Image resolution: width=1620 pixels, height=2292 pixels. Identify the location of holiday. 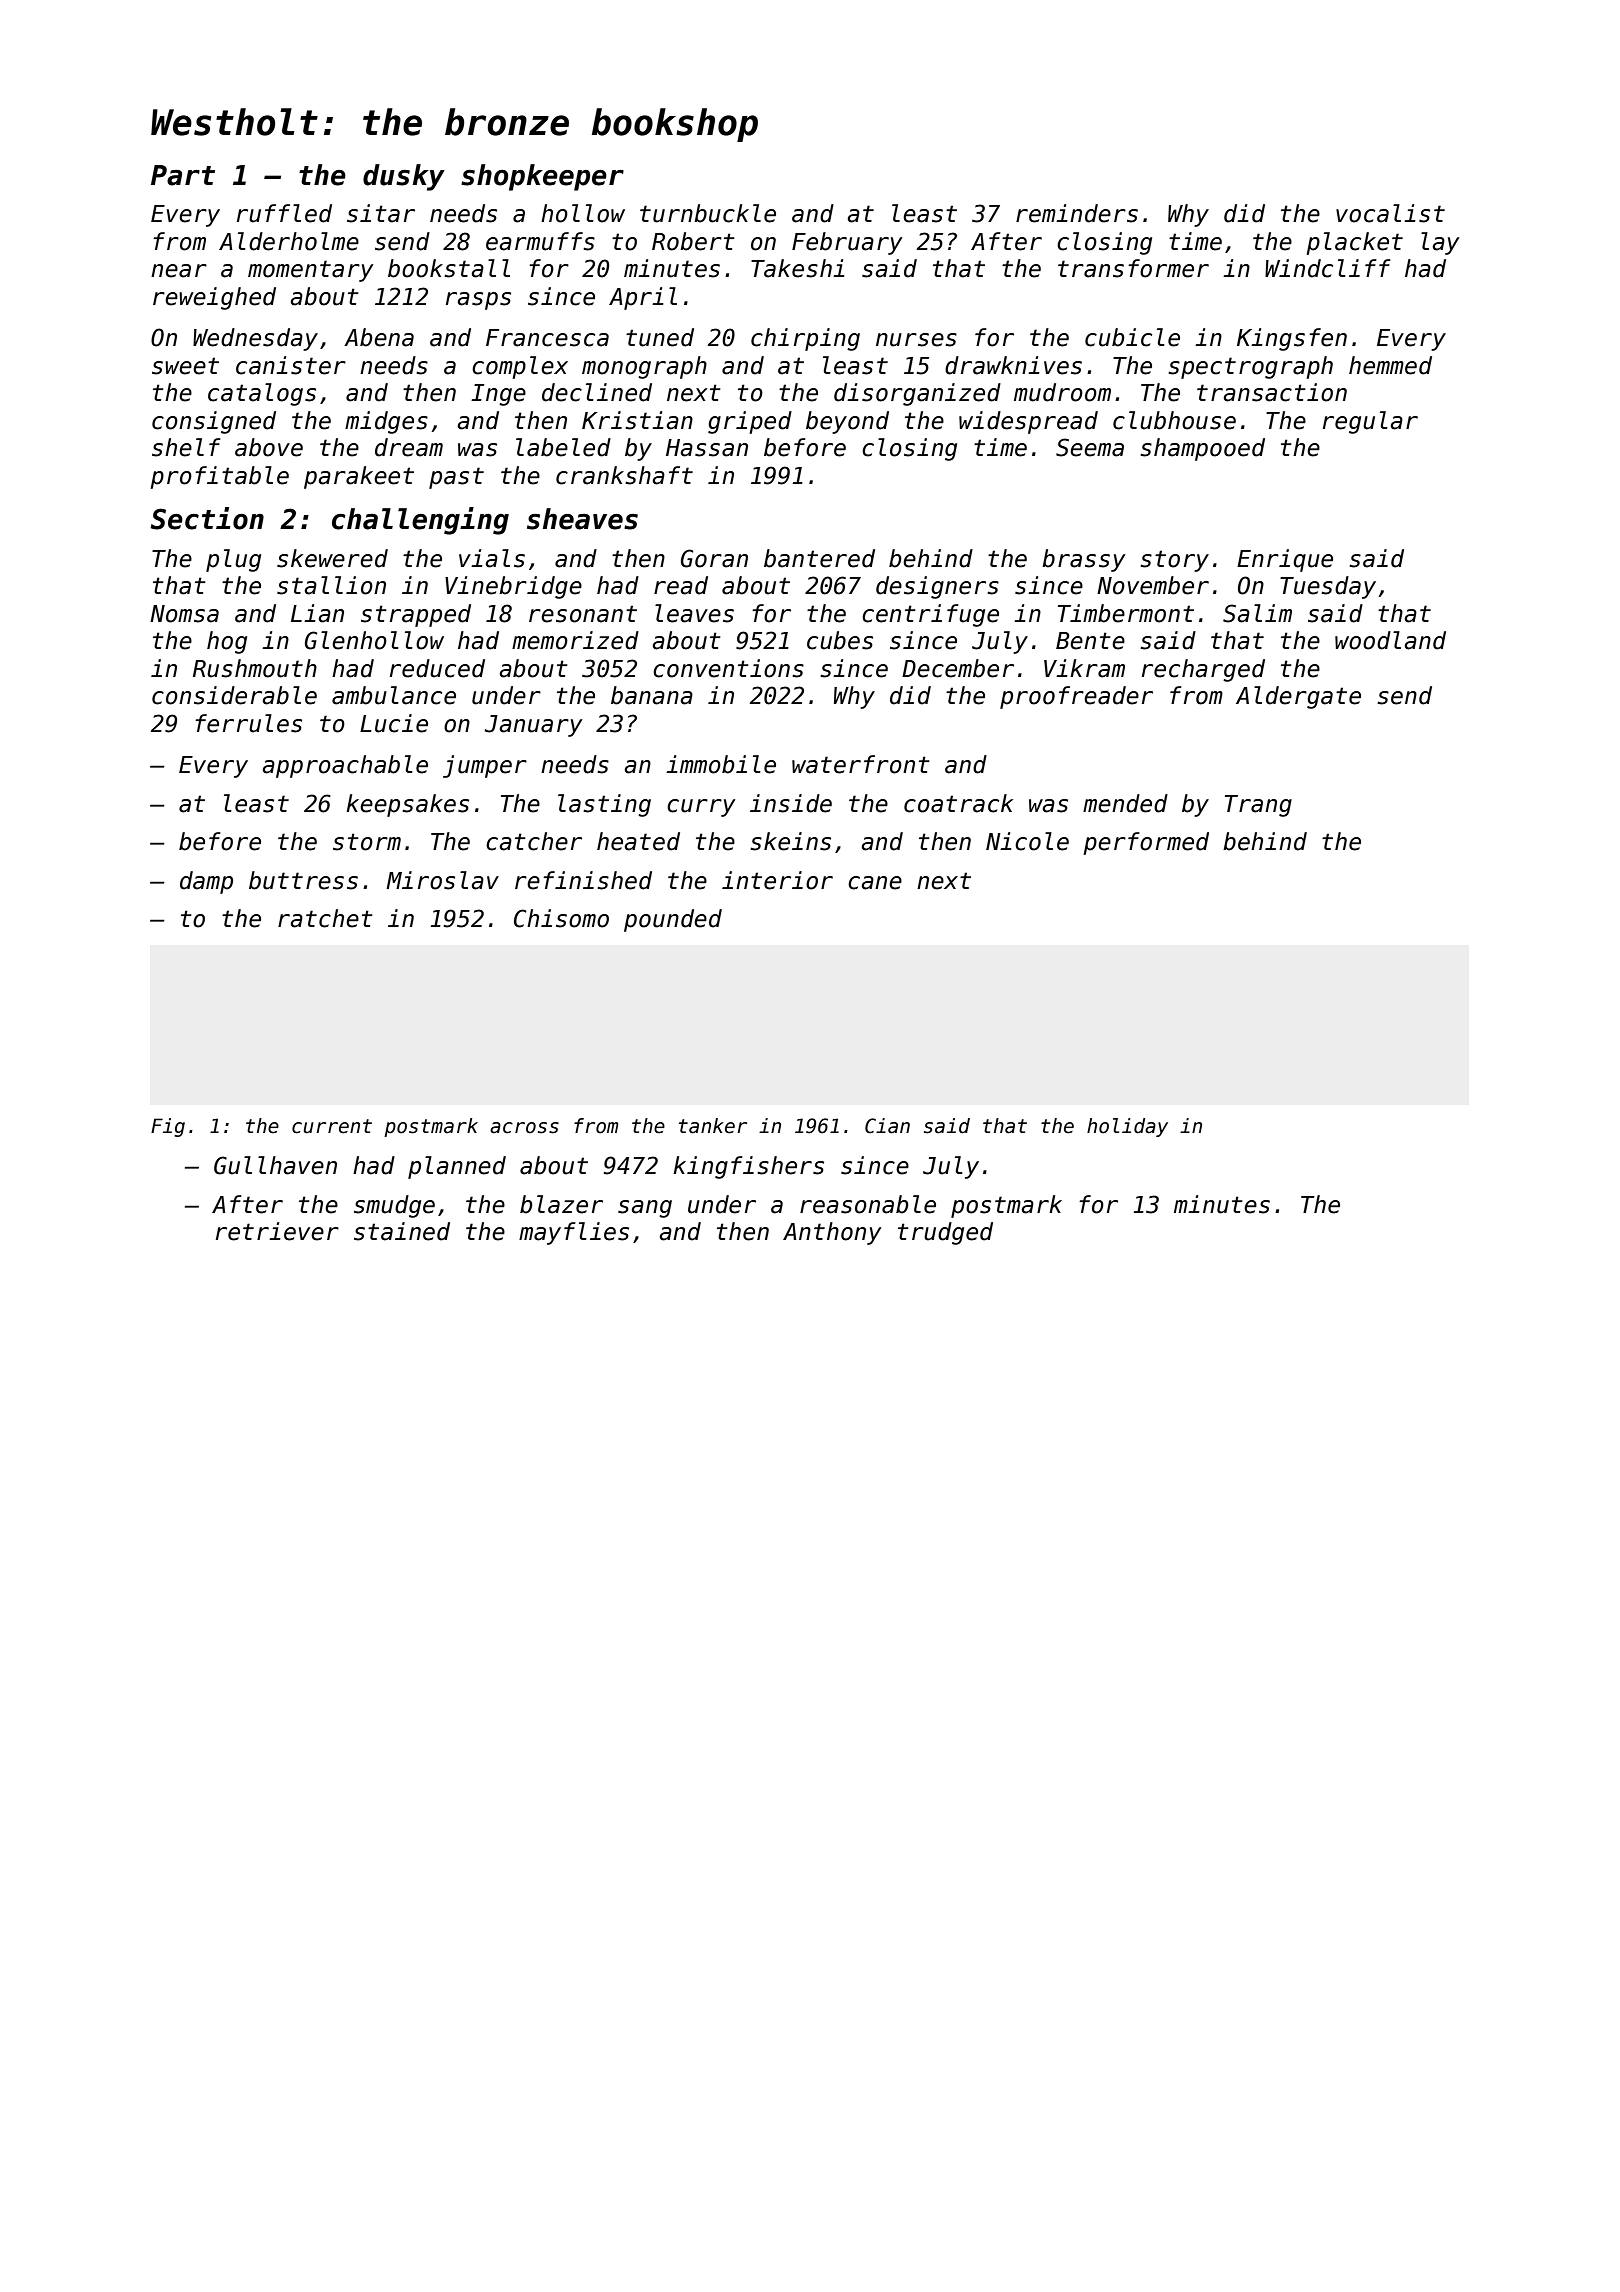
(1127, 1127).
